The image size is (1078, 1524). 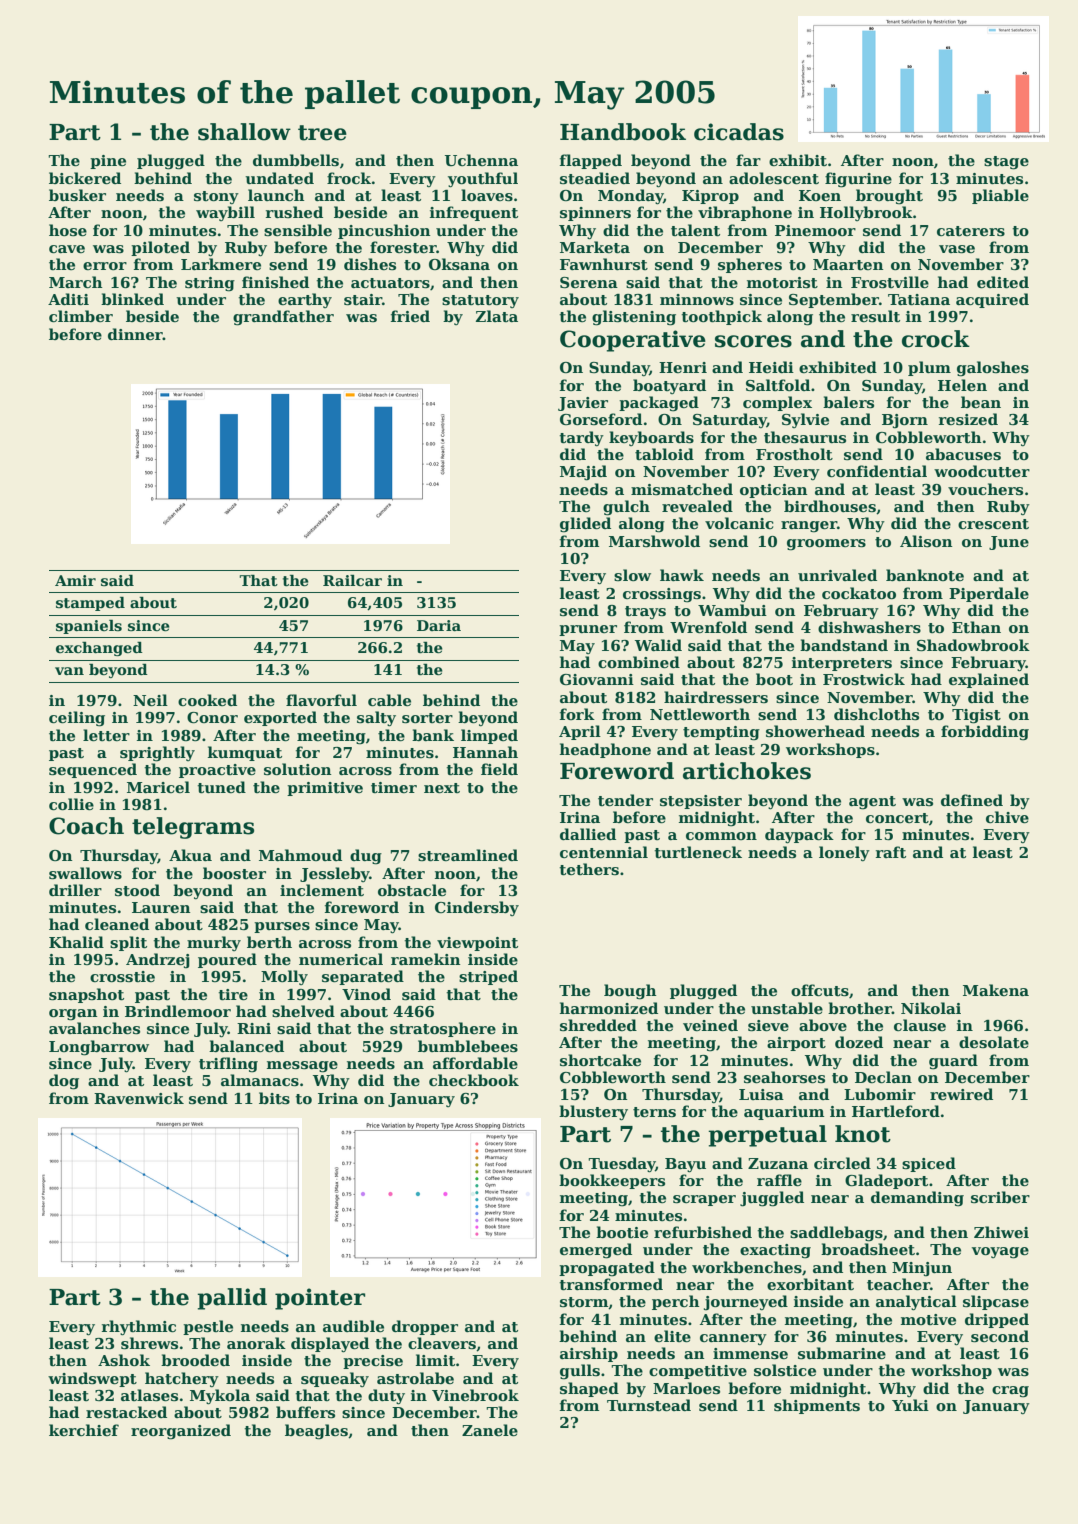 I want to click on result, so click(x=875, y=316).
